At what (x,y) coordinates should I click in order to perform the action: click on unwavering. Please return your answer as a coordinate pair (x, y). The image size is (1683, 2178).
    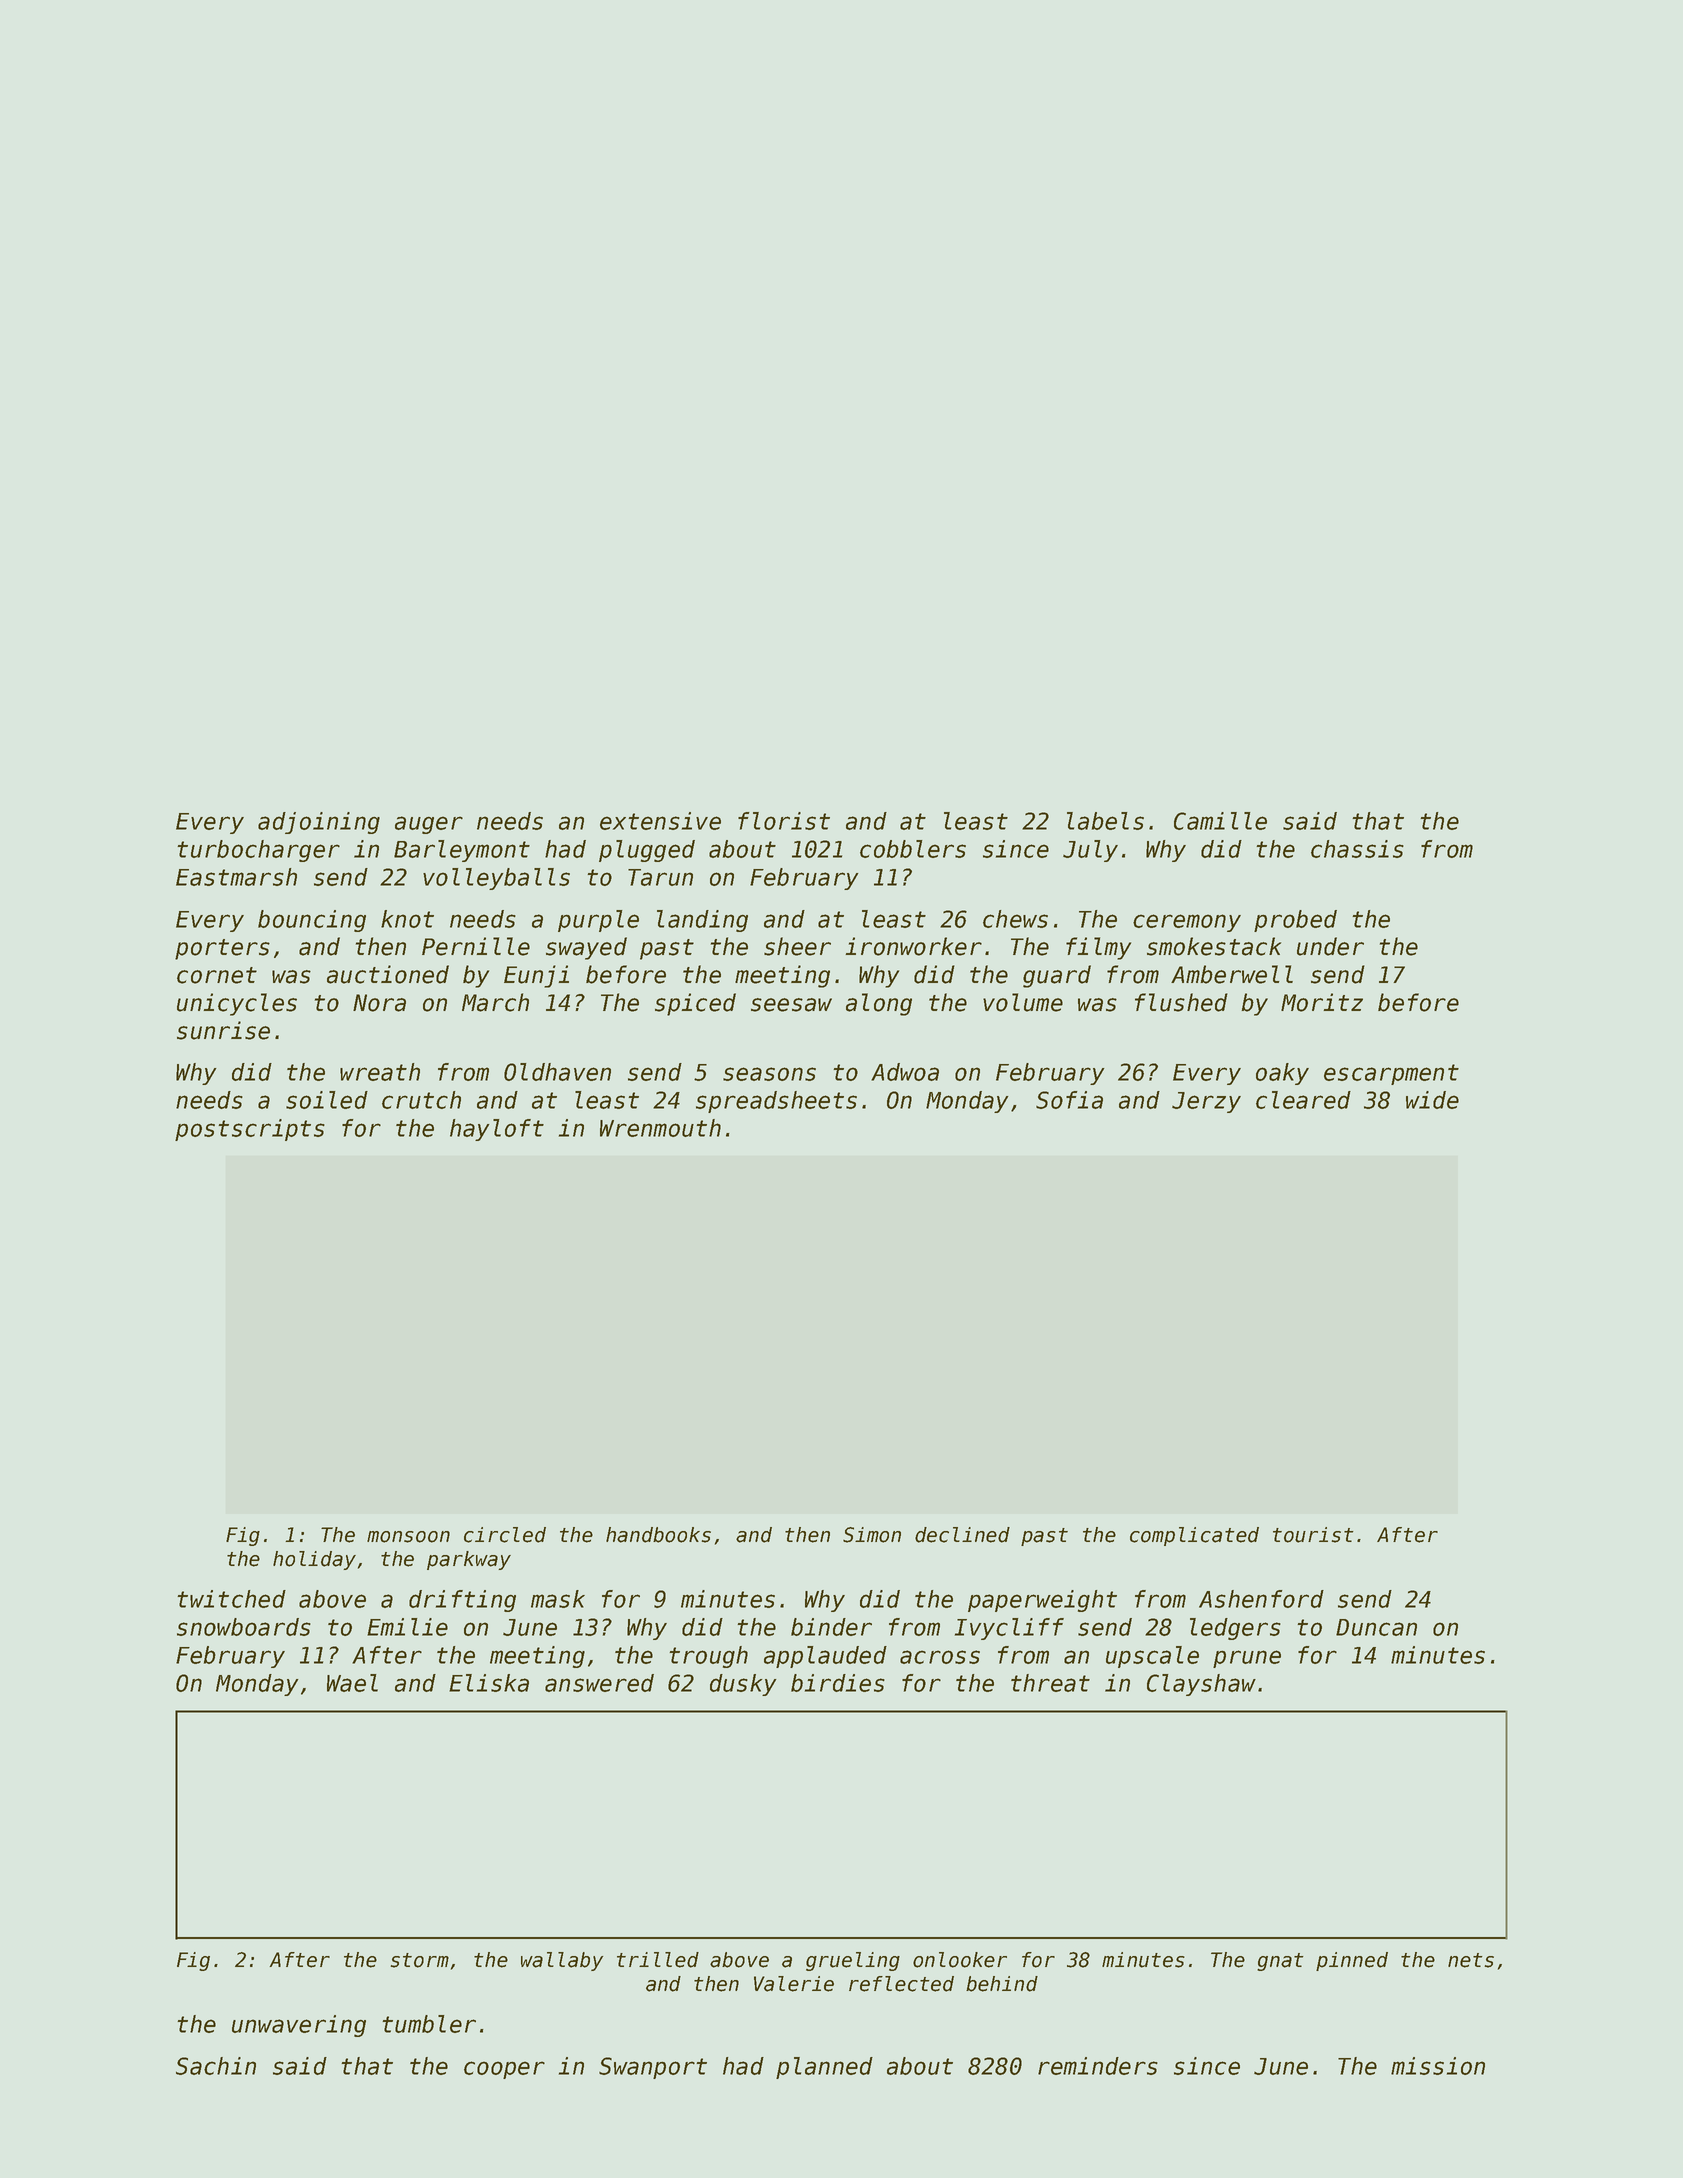
    Looking at the image, I should click on (299, 2026).
